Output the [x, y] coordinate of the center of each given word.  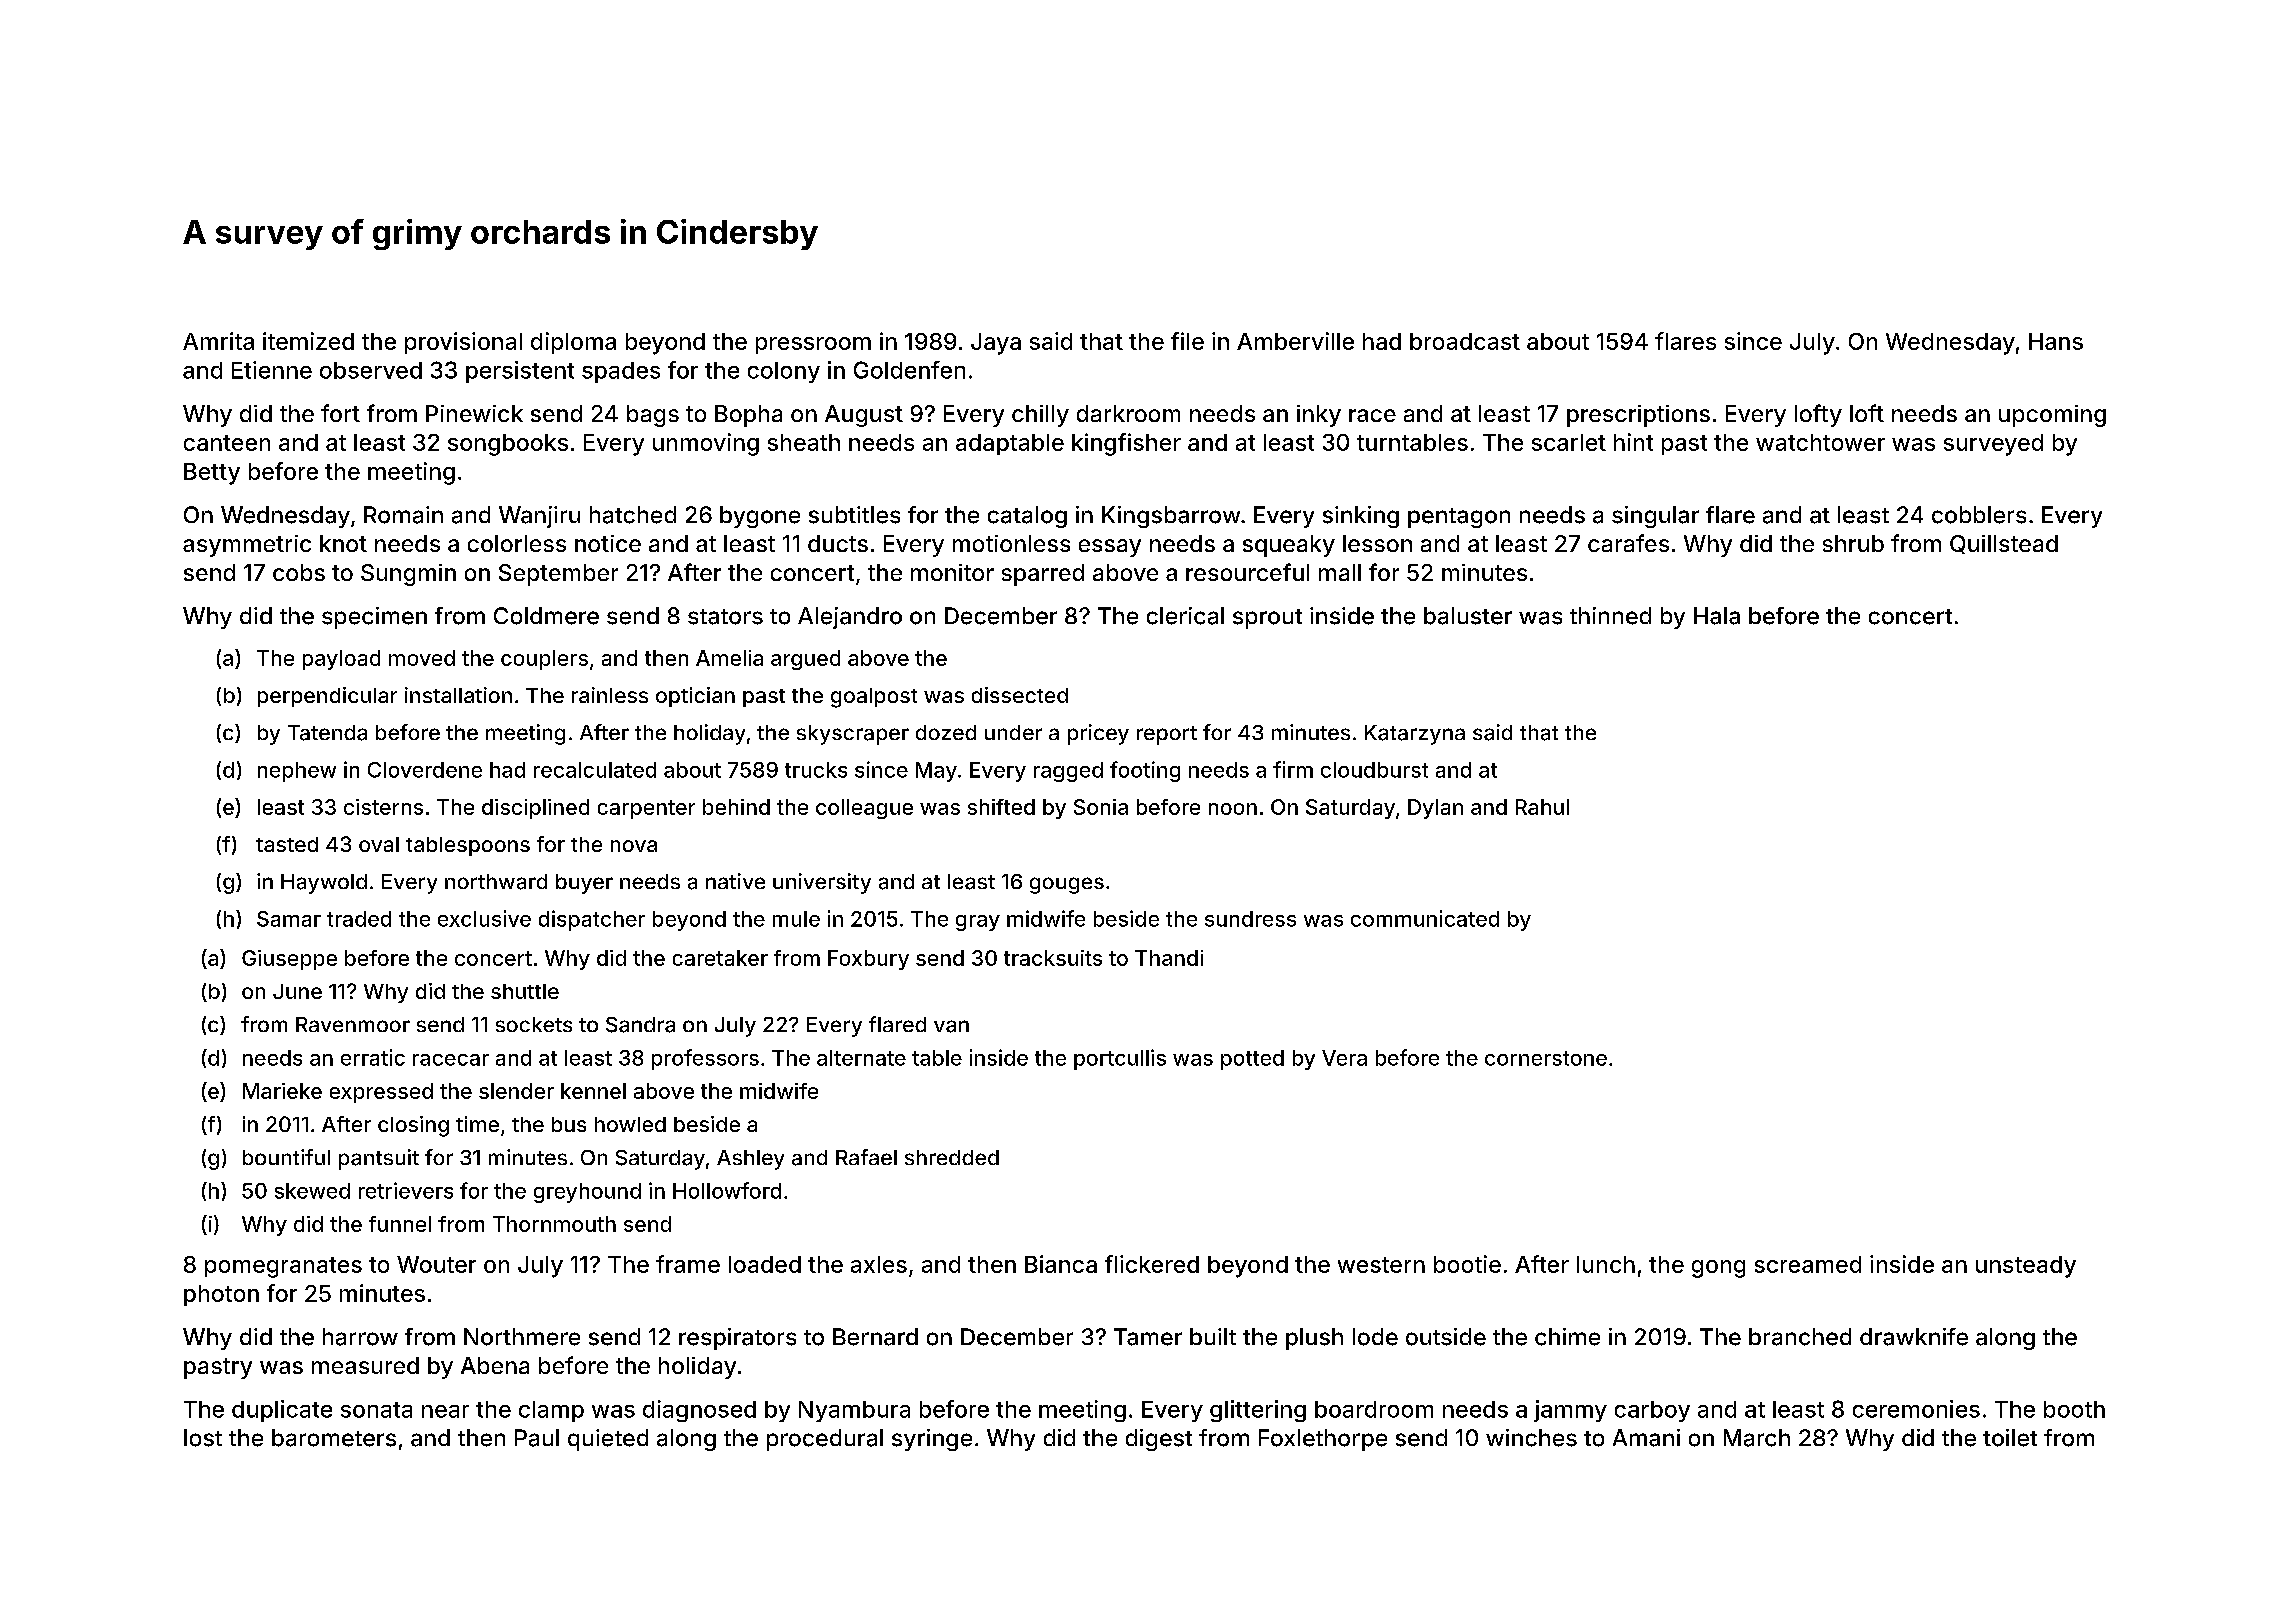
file [1187, 341]
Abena [495, 1365]
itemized [308, 341]
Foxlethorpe [1323, 1440]
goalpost [874, 698]
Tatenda [327, 733]
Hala [1717, 616]
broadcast [1465, 341]
